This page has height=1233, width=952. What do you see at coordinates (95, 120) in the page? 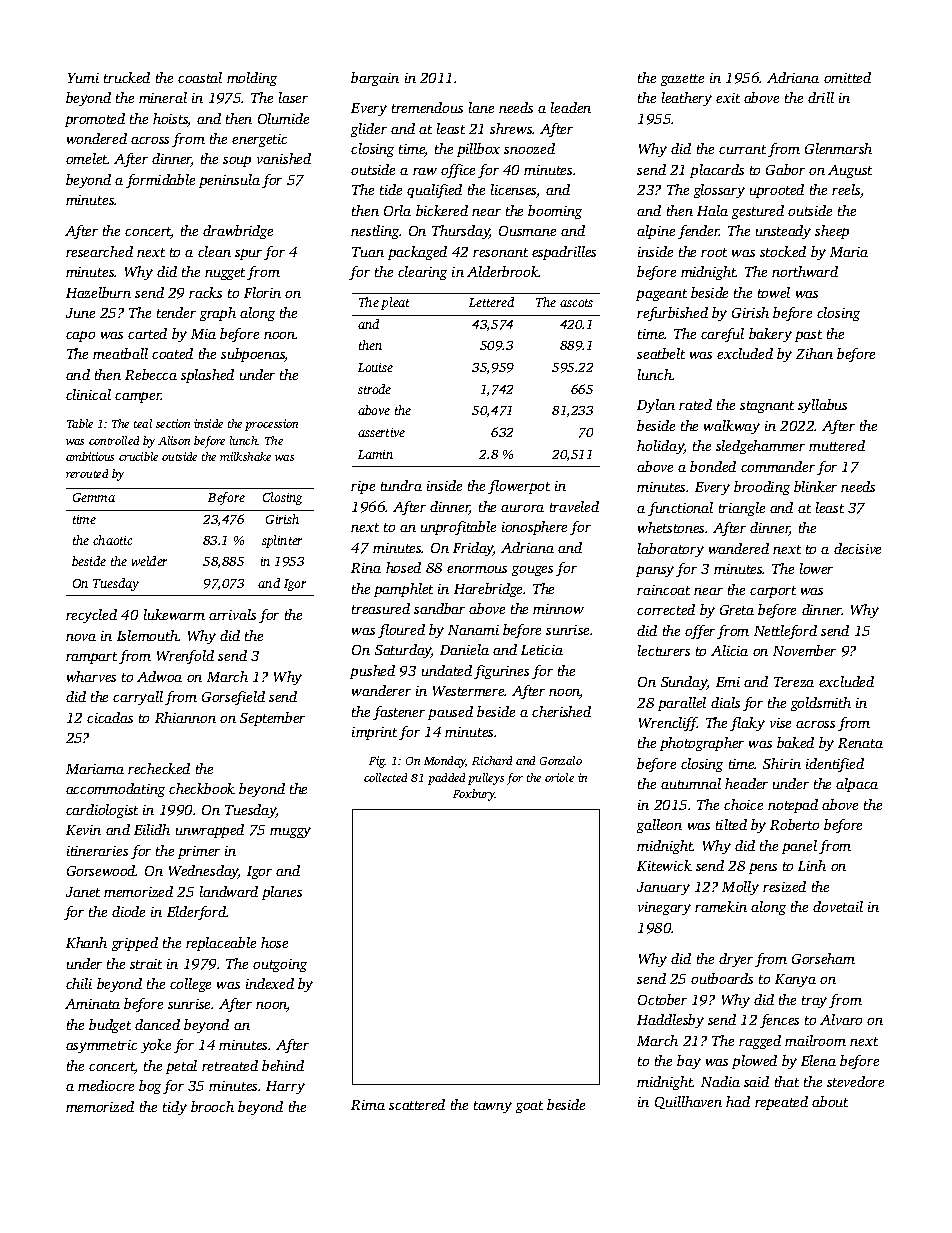
I see `promoted` at bounding box center [95, 120].
